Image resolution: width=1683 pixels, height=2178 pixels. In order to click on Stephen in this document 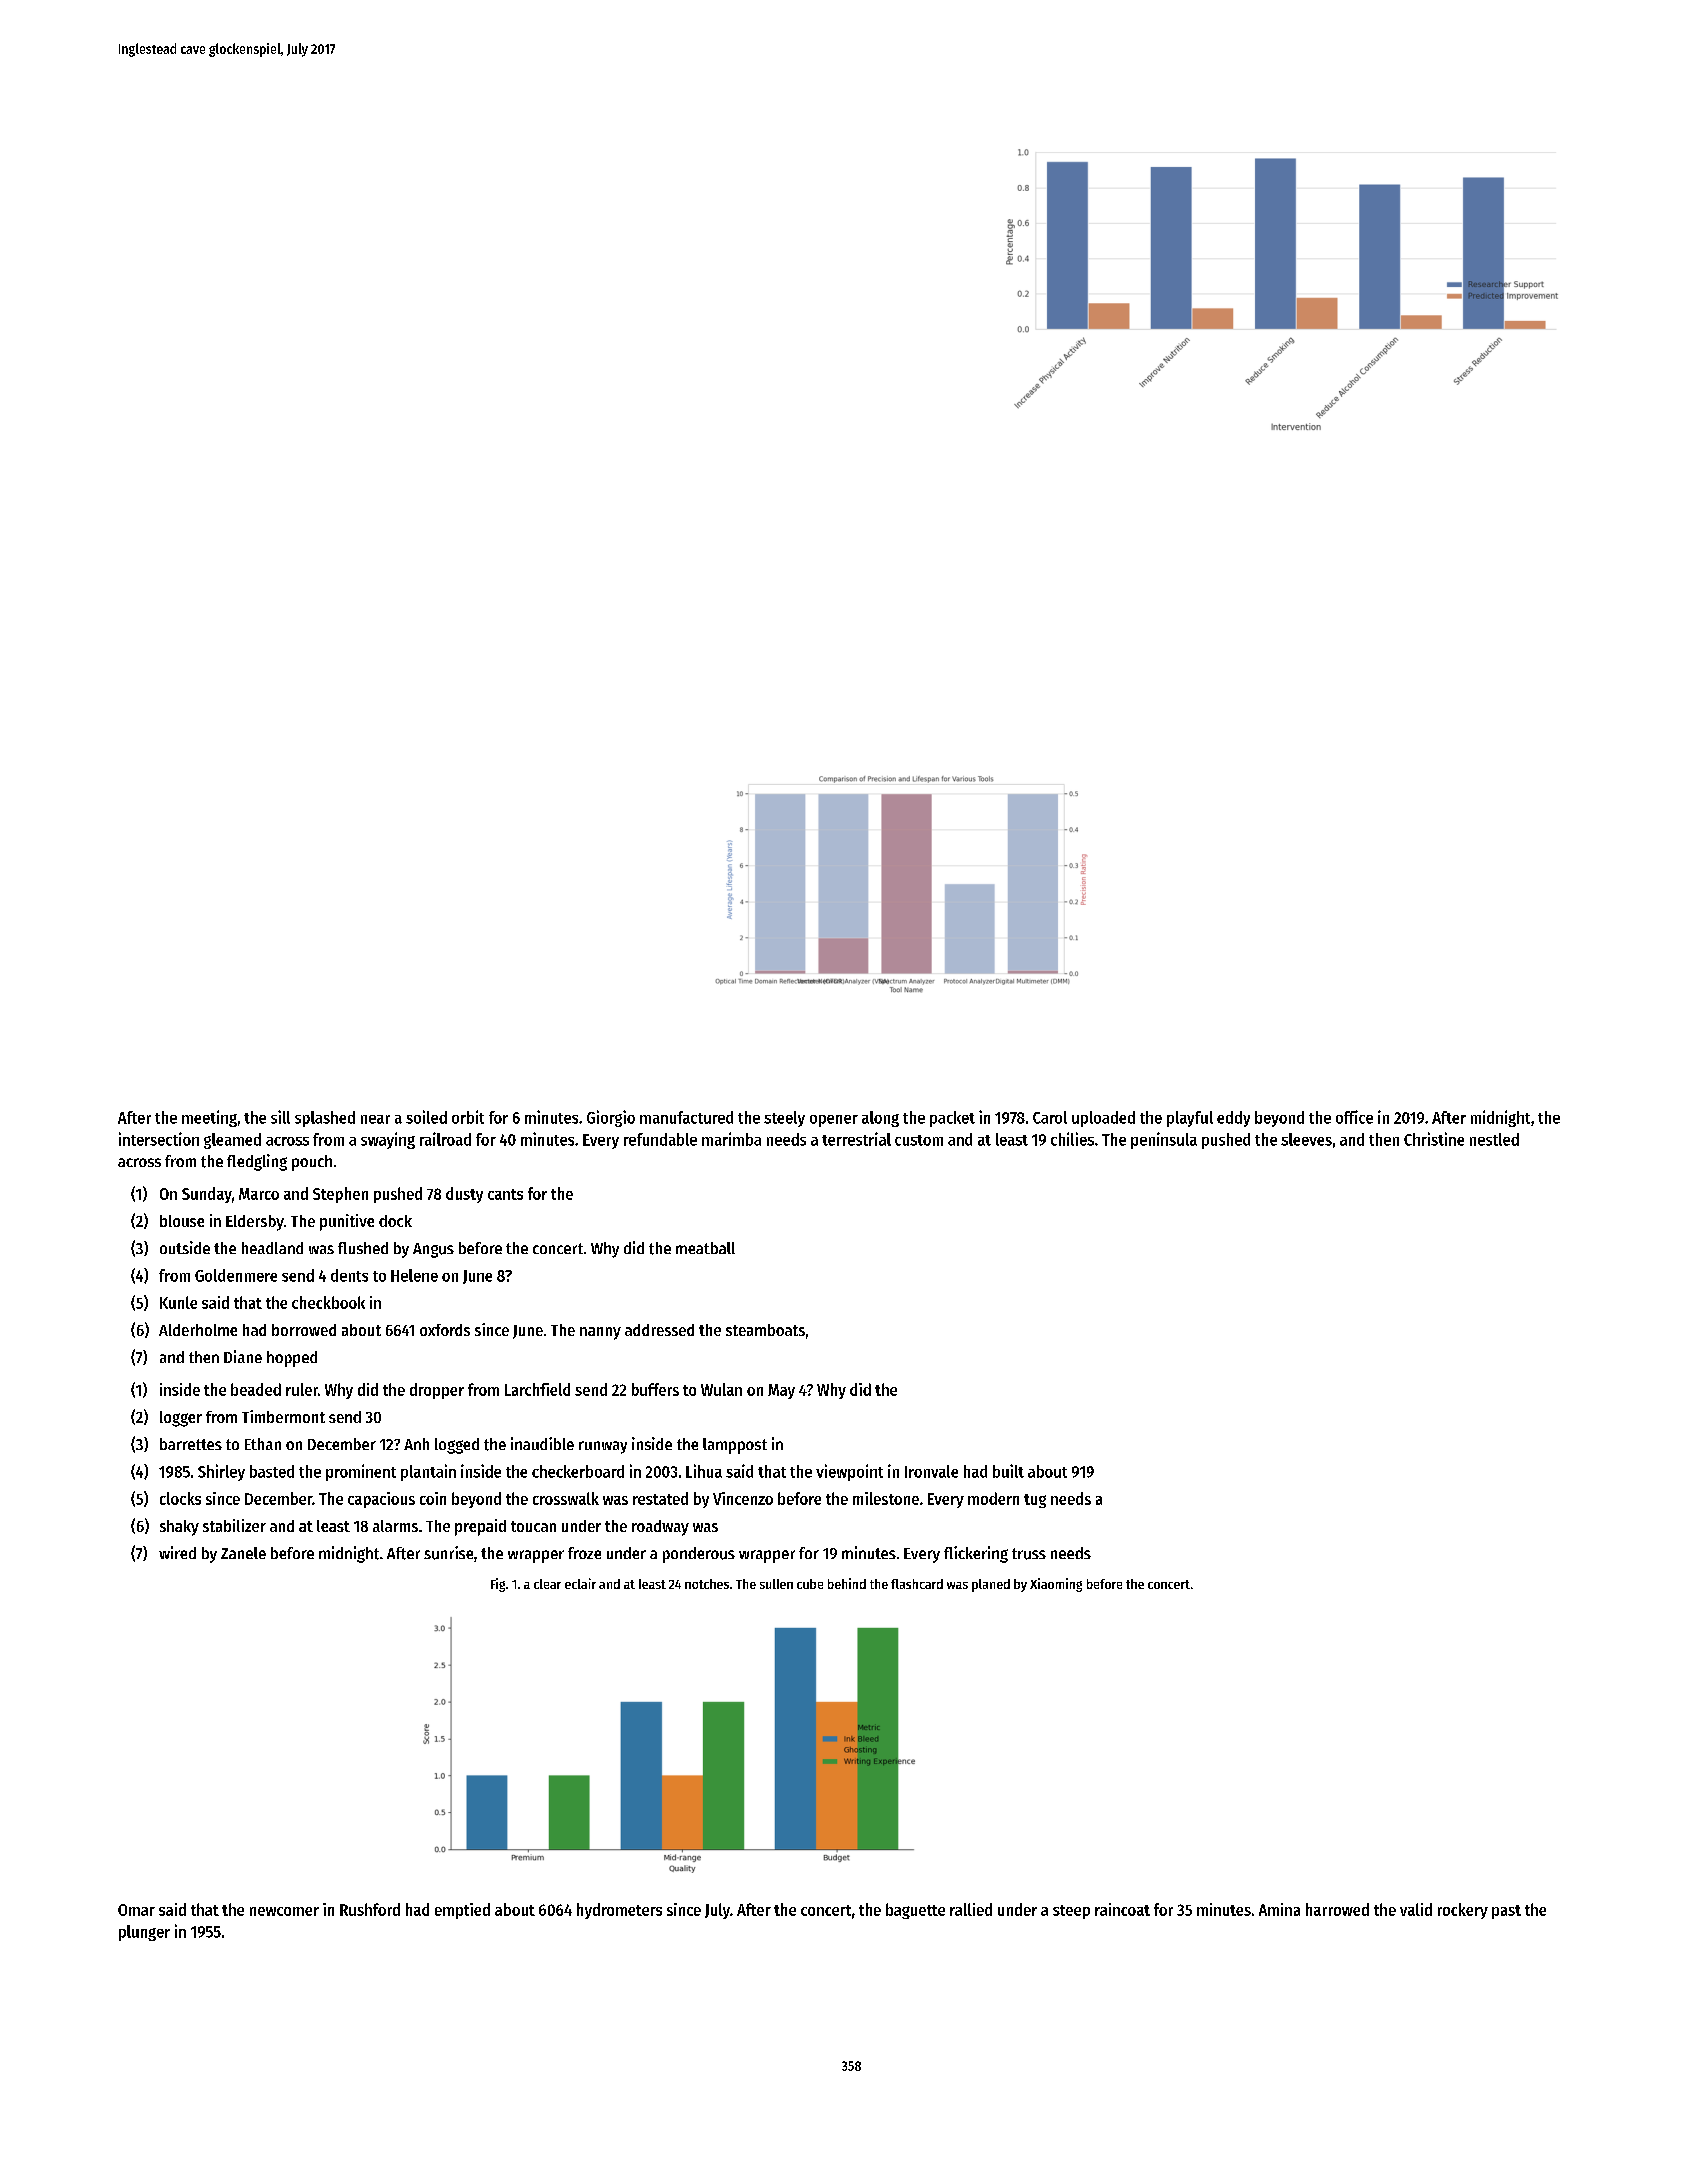, I will do `click(340, 1195)`.
